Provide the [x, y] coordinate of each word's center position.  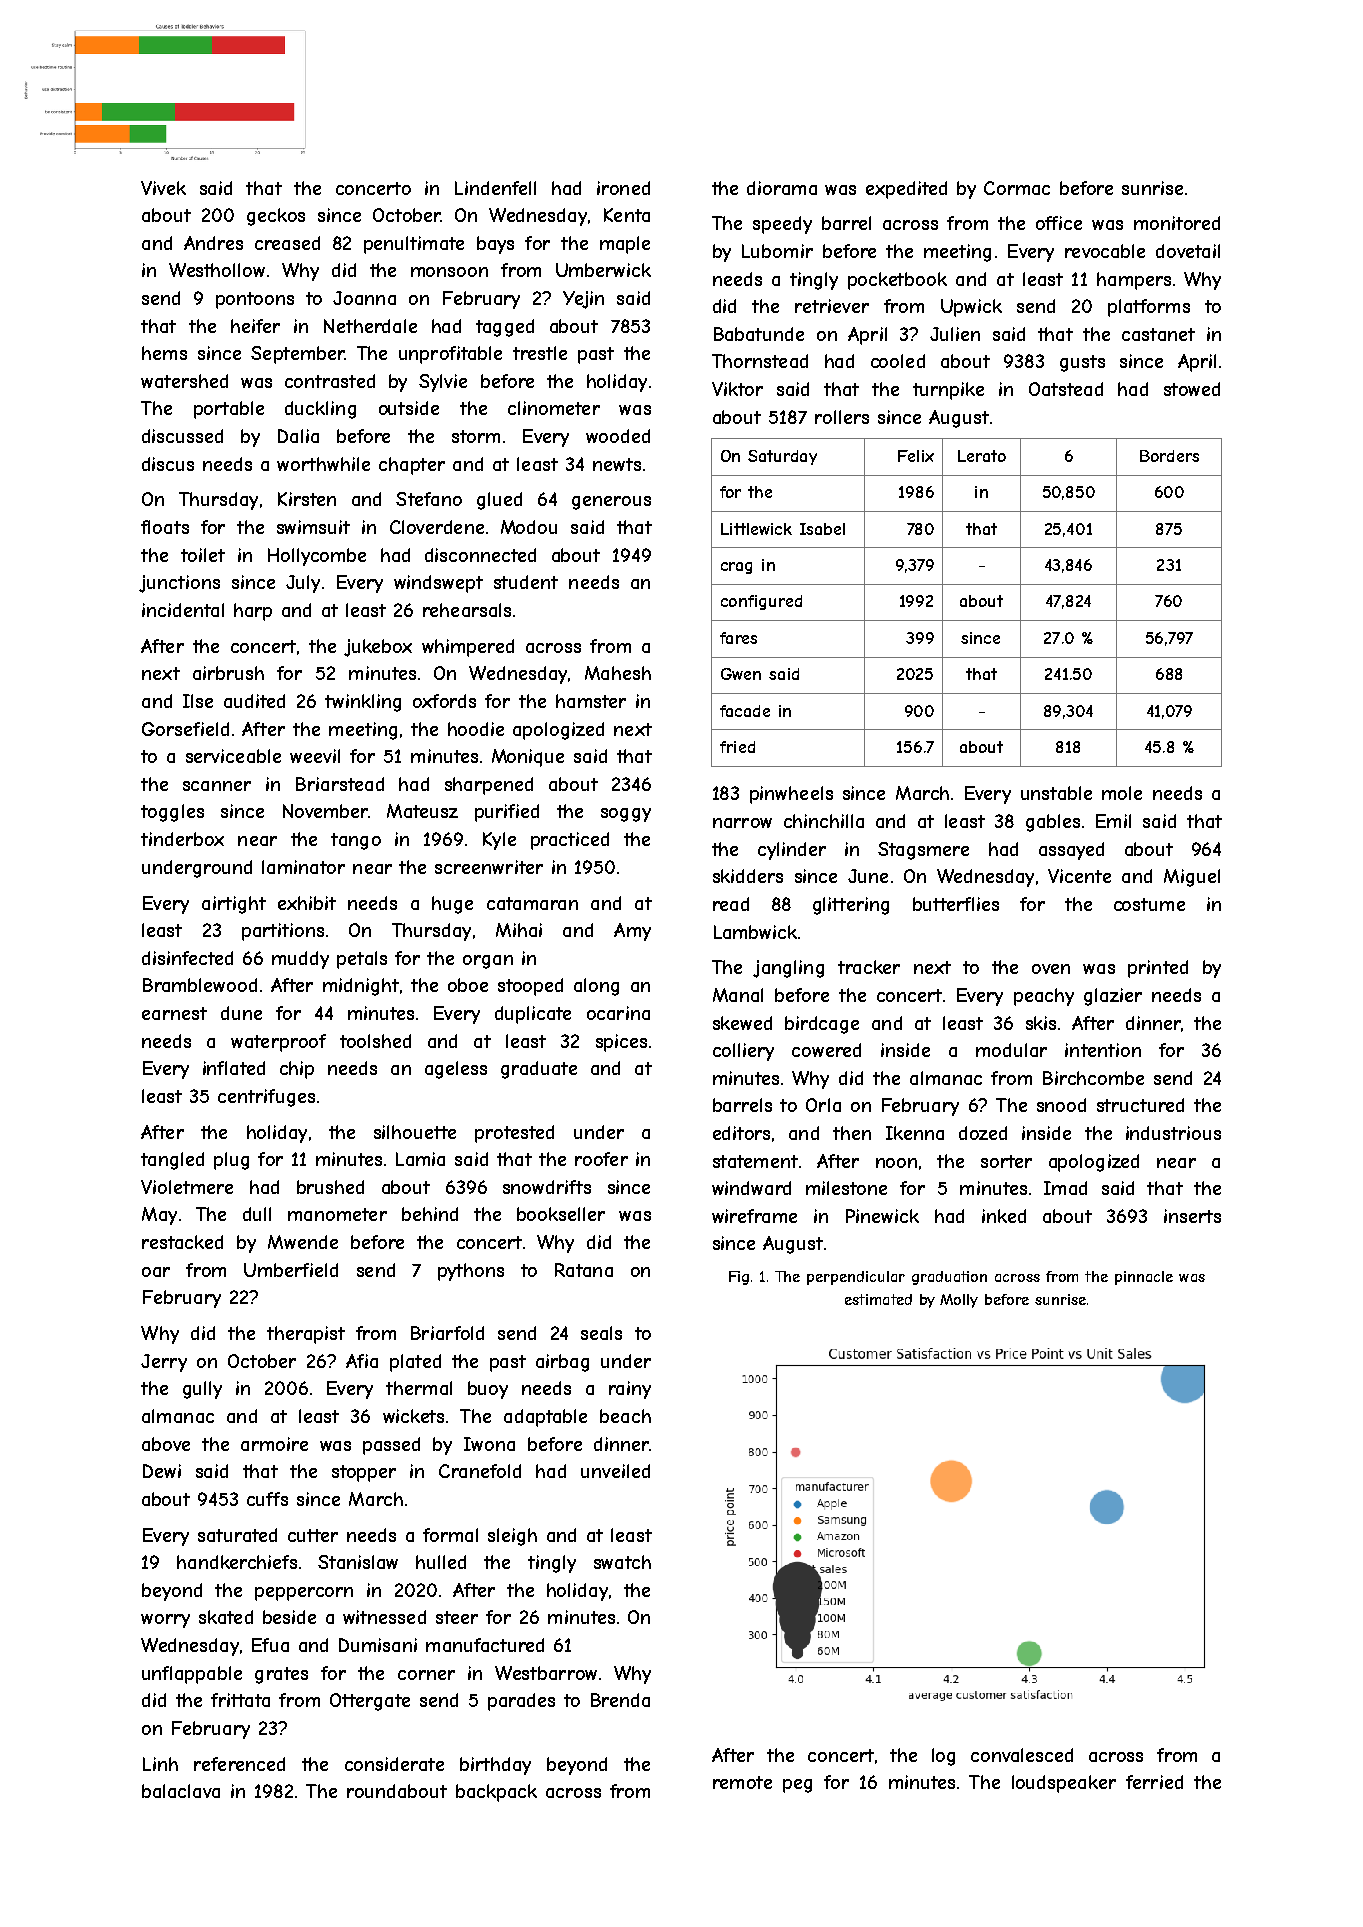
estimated [878, 1299]
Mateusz [422, 811]
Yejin [583, 300]
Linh [160, 1764]
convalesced [1022, 1755]
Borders [1169, 456]
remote [742, 1782]
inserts [1192, 1216]
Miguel [1192, 878]
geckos [276, 217]
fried [737, 747]
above [166, 1444]
